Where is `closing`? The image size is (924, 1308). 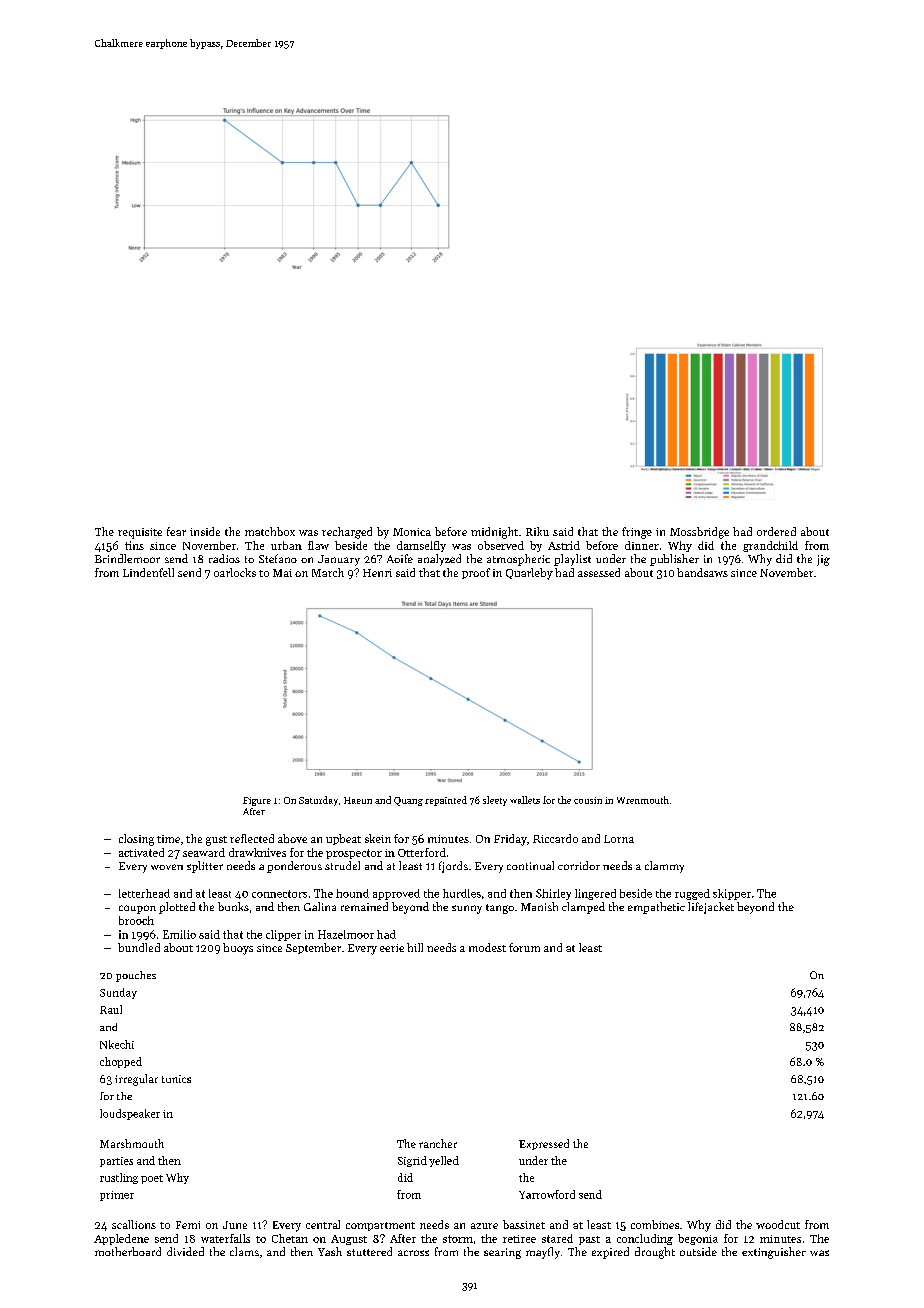
closing is located at coordinates (136, 840).
